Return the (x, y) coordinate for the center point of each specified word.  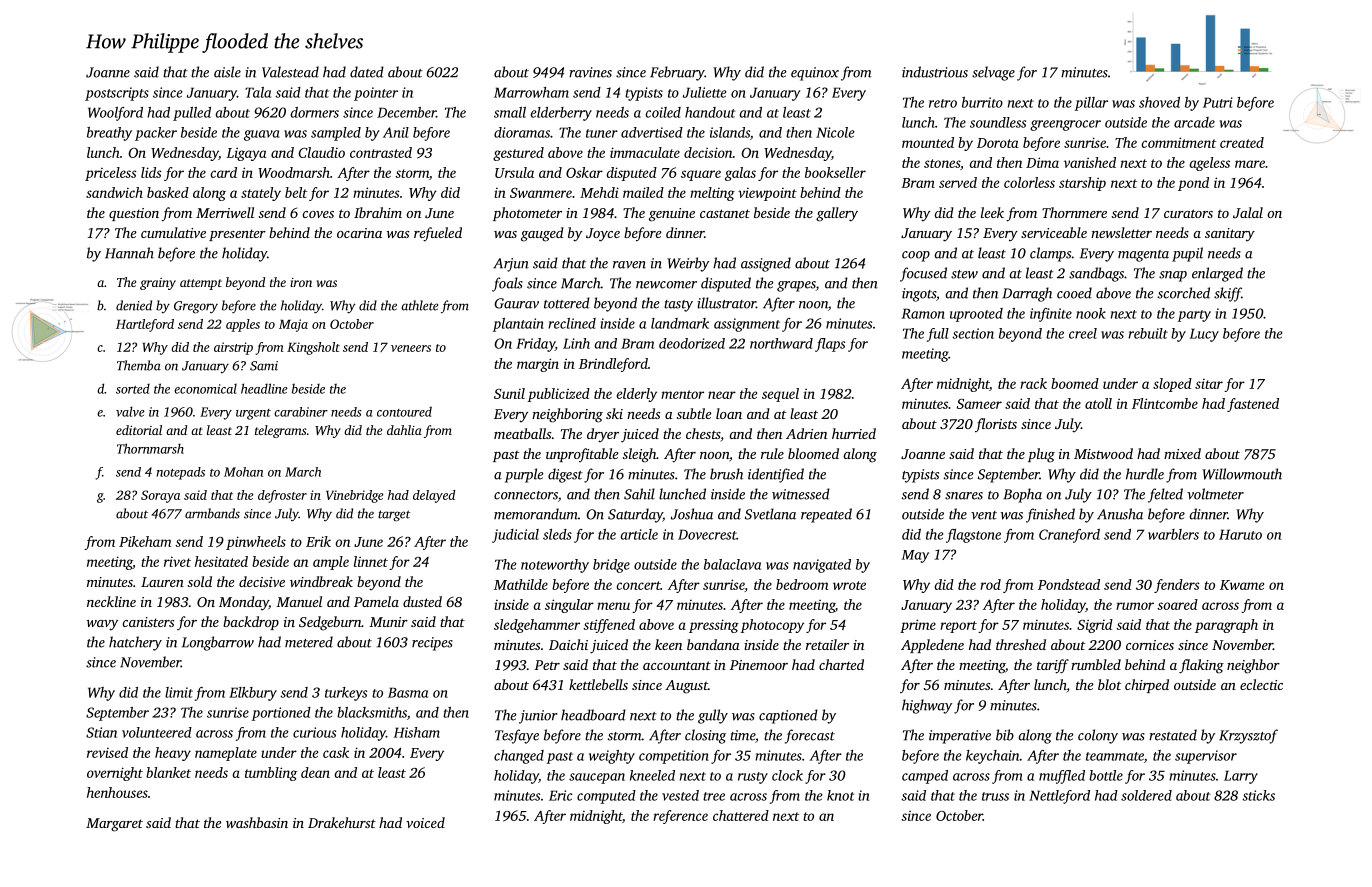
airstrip (233, 348)
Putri (1218, 102)
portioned (281, 714)
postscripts (117, 94)
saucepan (597, 778)
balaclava (732, 564)
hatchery (135, 643)
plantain (518, 325)
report (958, 627)
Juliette (704, 92)
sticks (1258, 795)
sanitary (1230, 235)
